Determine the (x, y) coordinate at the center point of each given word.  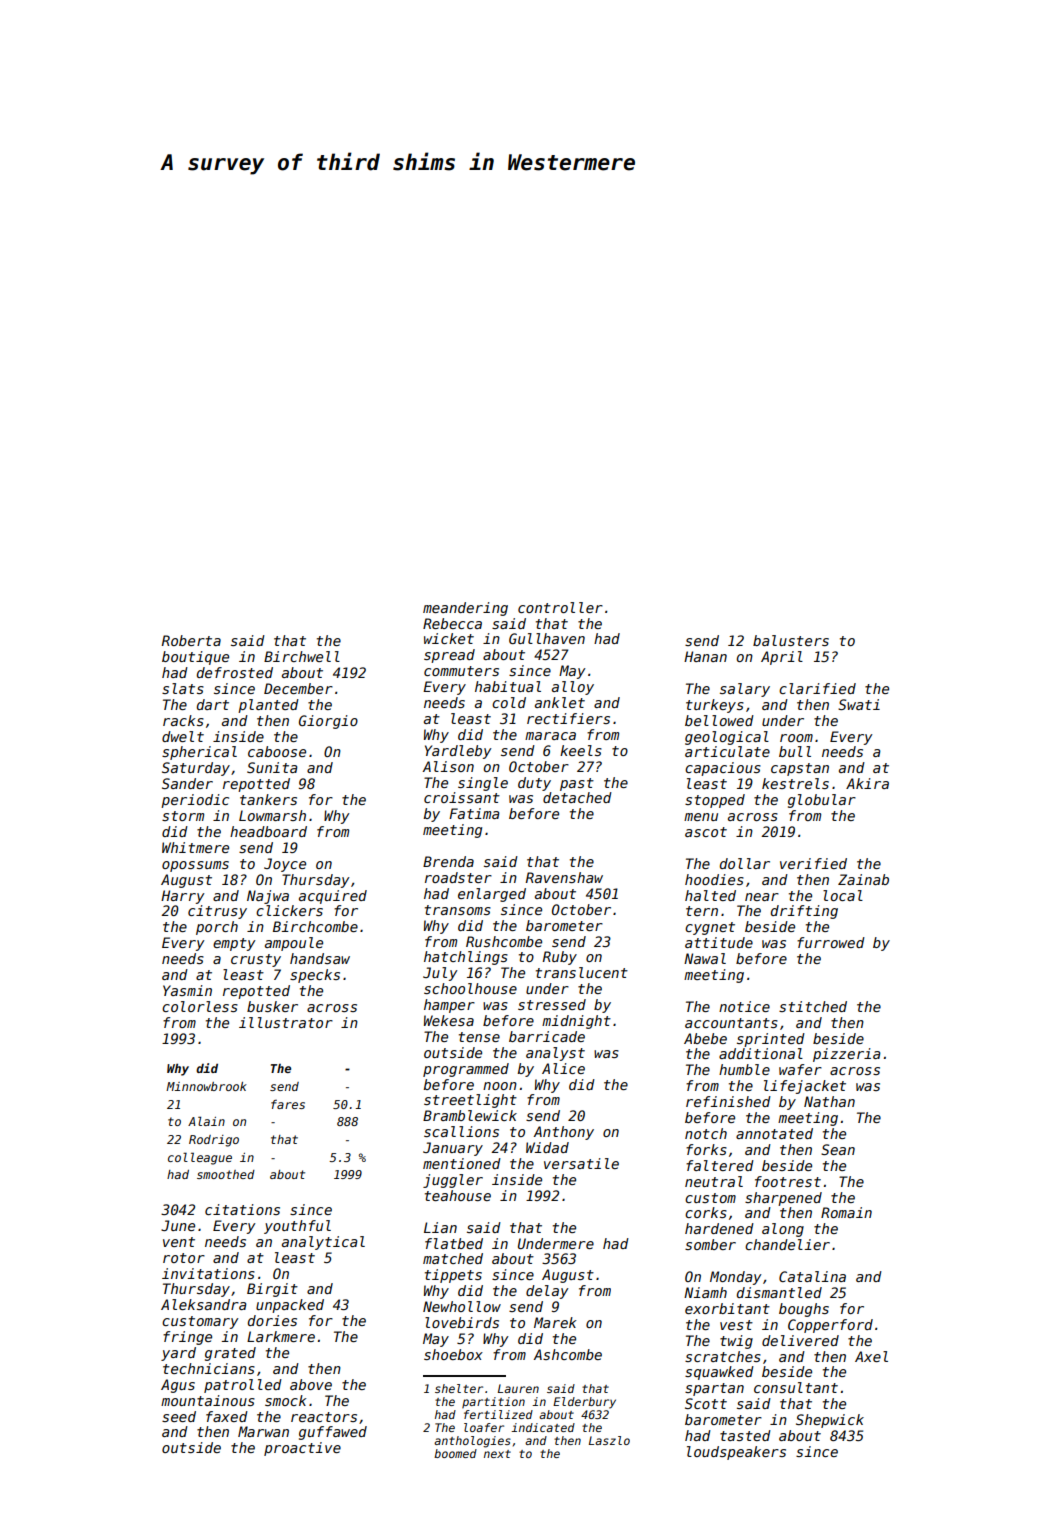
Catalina (812, 1276)
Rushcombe (504, 941)
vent (179, 1242)
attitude (719, 942)
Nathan (829, 1101)
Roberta (191, 640)
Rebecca (452, 623)
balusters (791, 640)
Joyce (285, 865)
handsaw (320, 958)
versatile (581, 1163)
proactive (302, 1449)
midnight (576, 1022)
